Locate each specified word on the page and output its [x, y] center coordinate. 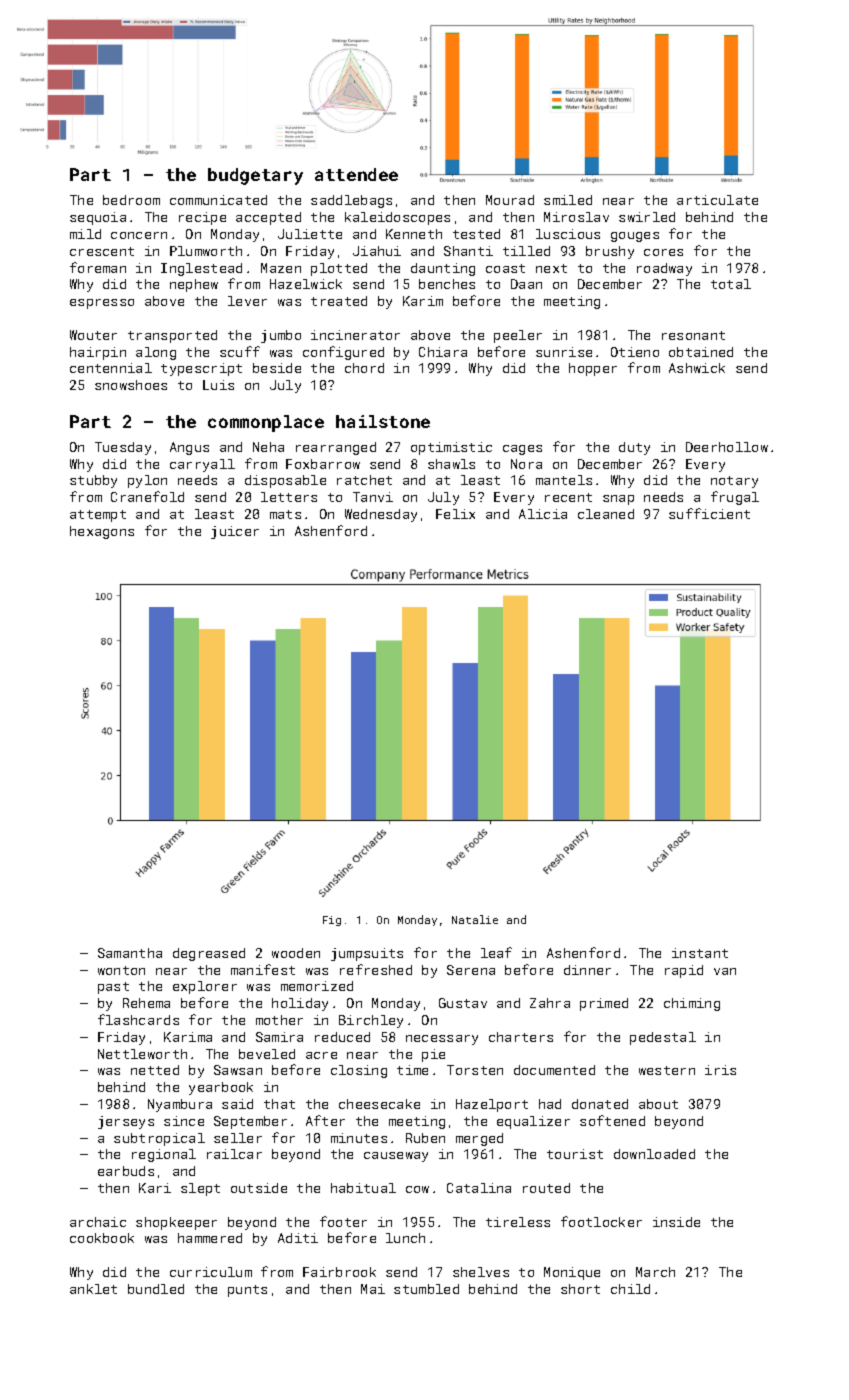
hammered [210, 1238]
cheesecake [379, 1104]
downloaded [654, 1154]
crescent [102, 251]
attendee [356, 174]
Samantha [130, 953]
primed [604, 1004]
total [731, 284]
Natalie [475, 919]
